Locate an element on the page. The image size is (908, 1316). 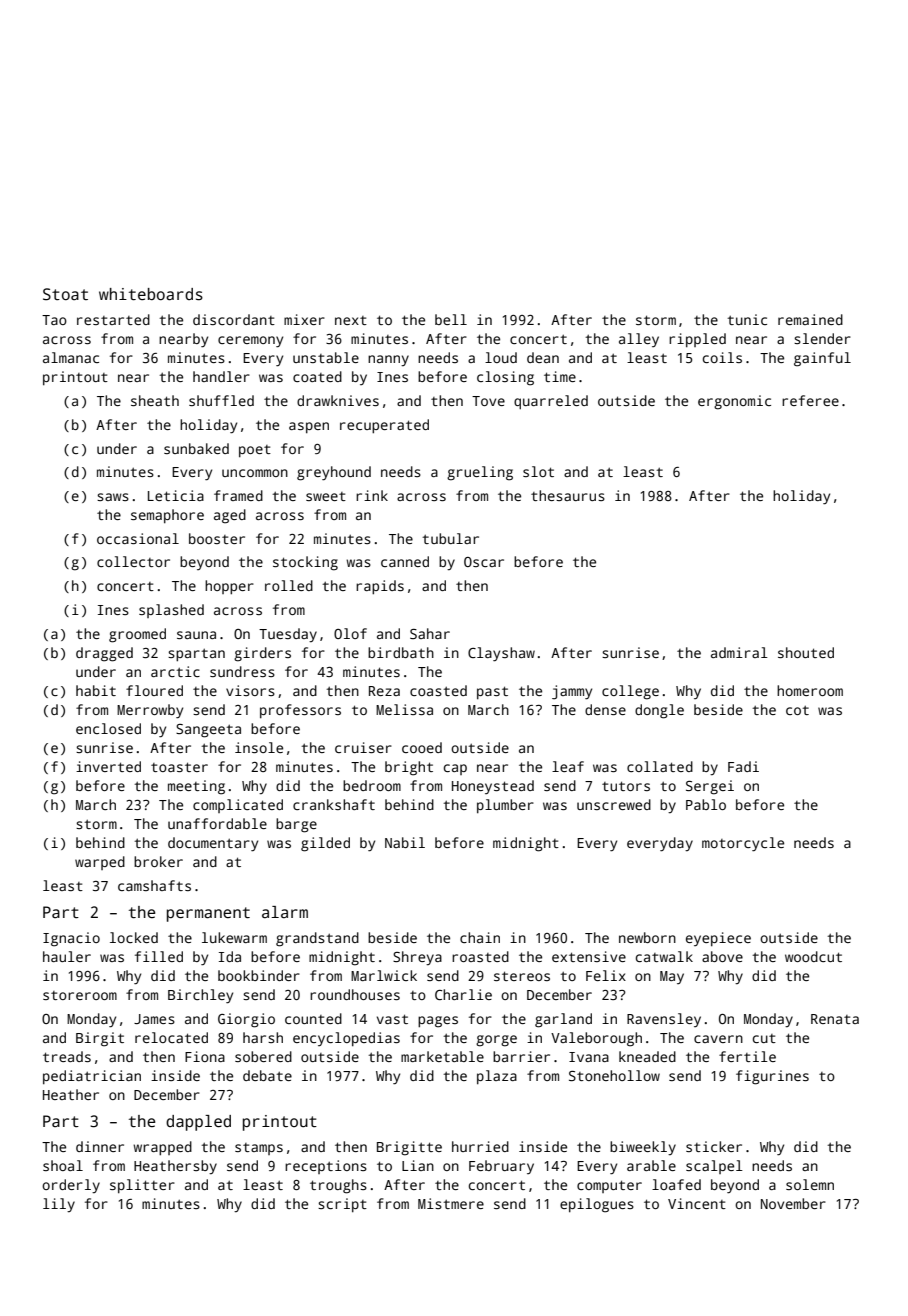
ergonomic is located at coordinates (734, 402).
